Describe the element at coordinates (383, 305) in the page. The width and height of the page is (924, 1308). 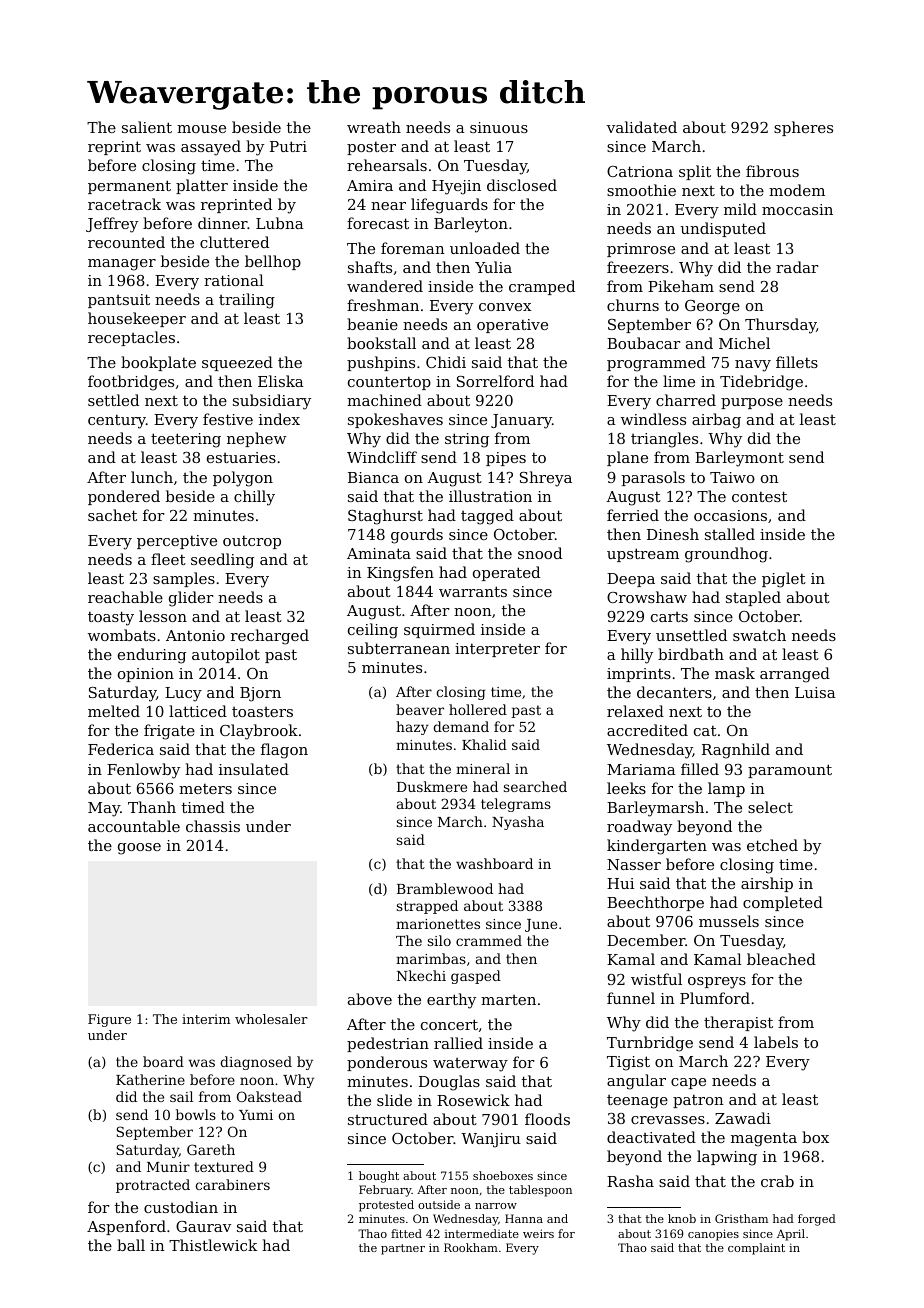
I see `freshman` at that location.
